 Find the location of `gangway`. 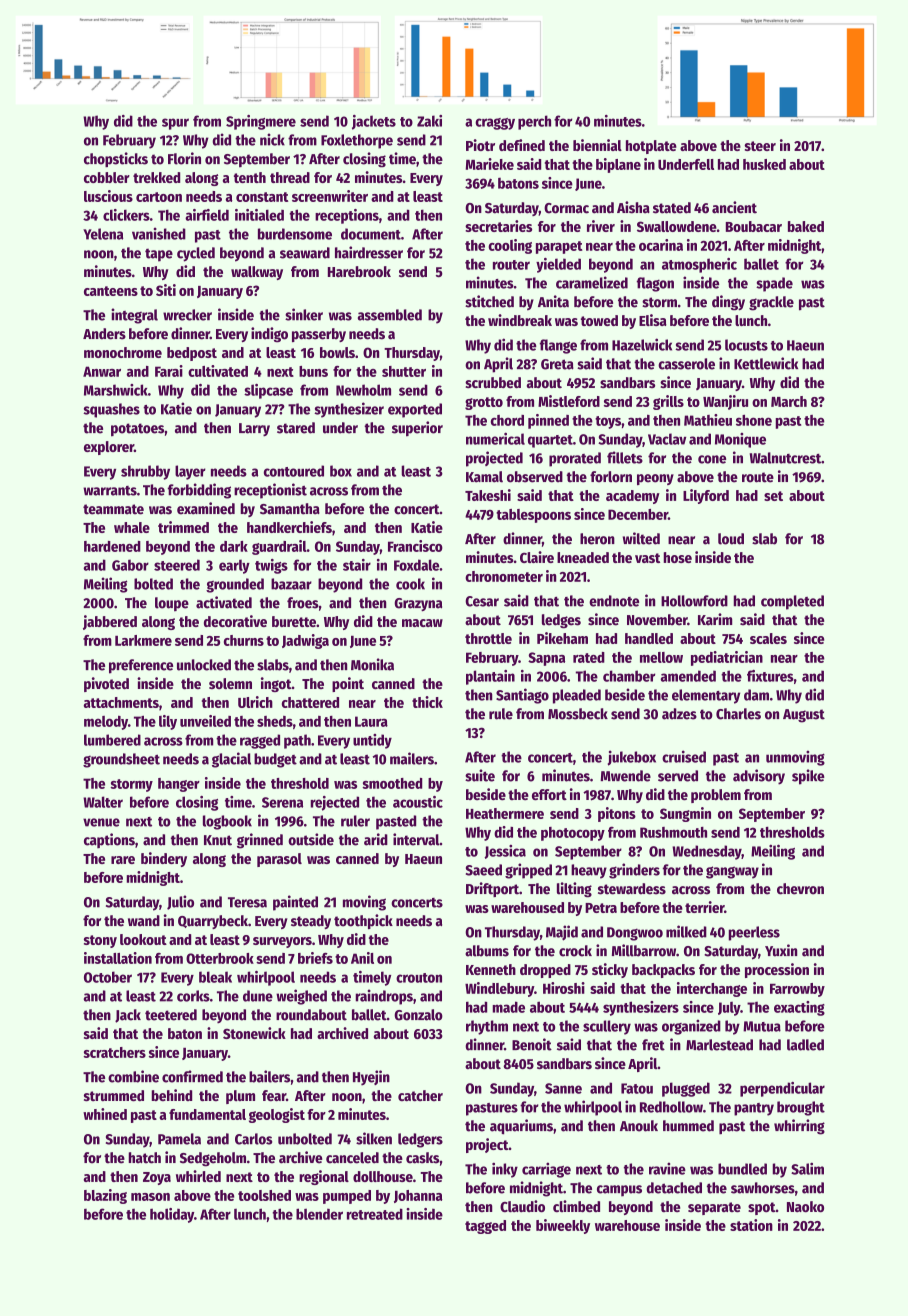

gangway is located at coordinates (732, 872).
